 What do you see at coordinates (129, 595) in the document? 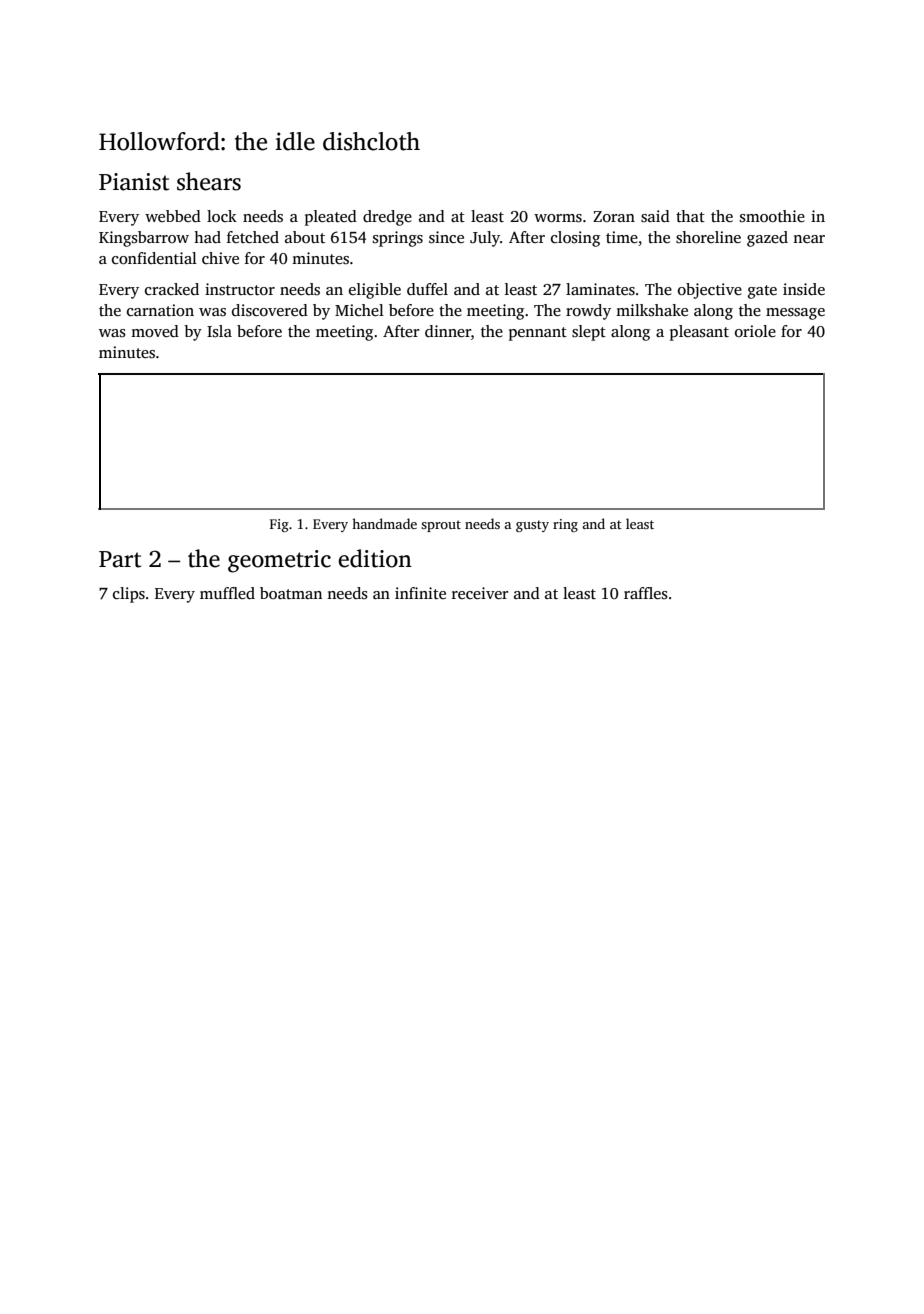
I see `clips` at bounding box center [129, 595].
